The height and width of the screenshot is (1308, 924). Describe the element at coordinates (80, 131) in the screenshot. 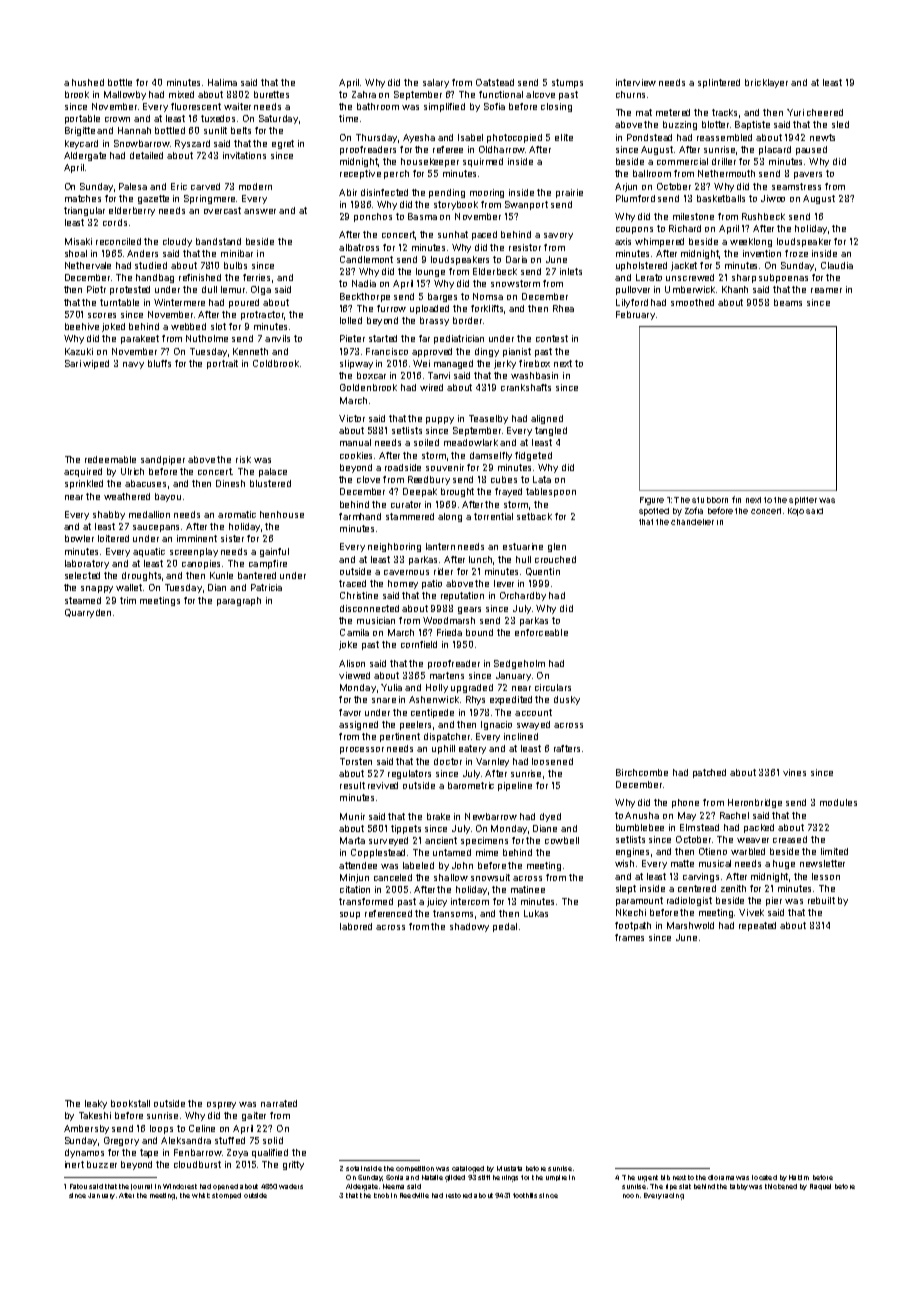

I see `Brigitte` at that location.
